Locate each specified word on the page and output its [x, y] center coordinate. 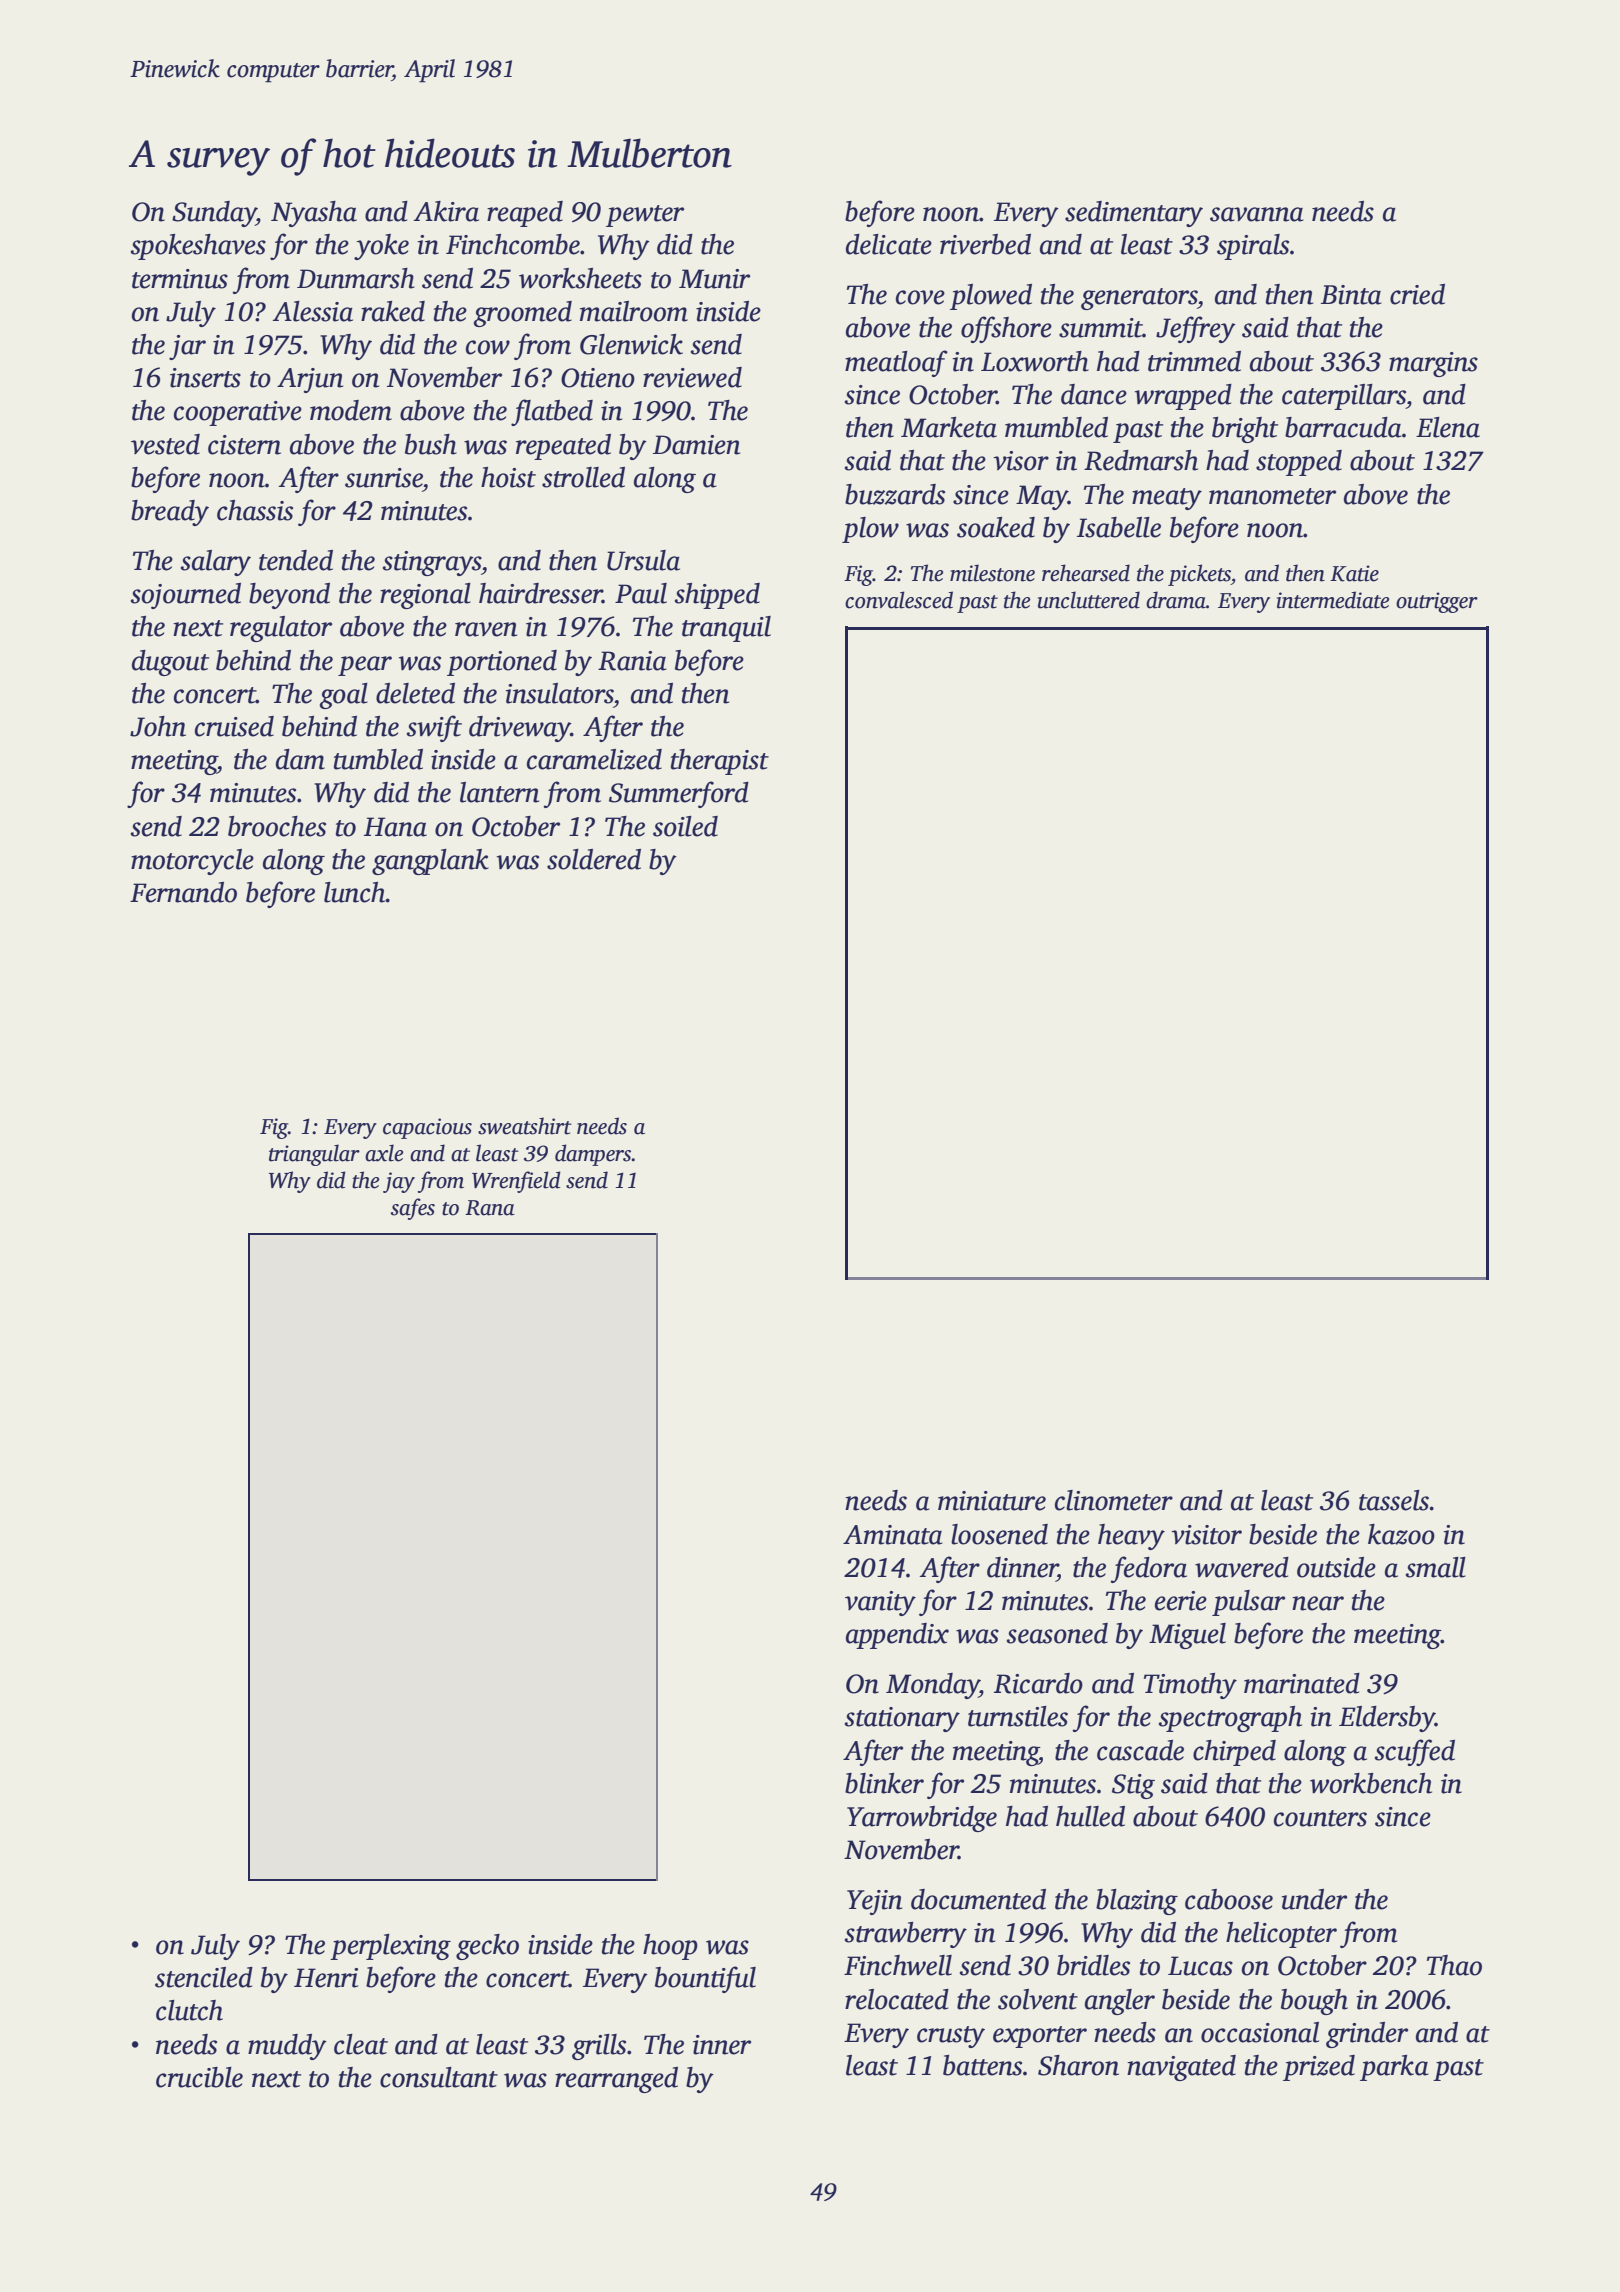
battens [982, 2065]
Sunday [214, 214]
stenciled [204, 1977]
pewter [645, 216]
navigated [1181, 2068]
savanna [1257, 214]
